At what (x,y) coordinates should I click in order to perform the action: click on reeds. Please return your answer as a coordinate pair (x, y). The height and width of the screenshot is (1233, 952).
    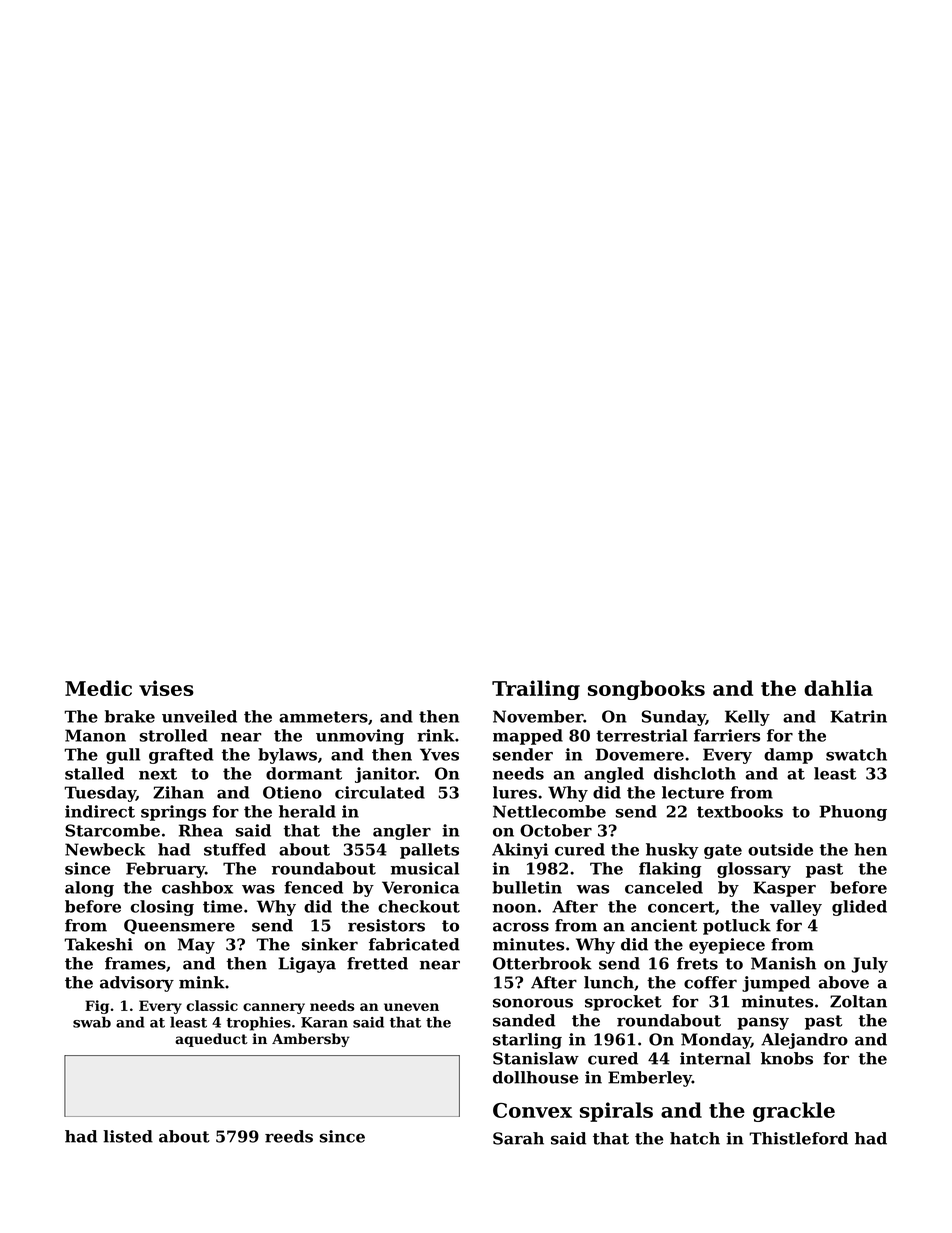
    Looking at the image, I should click on (289, 1136).
